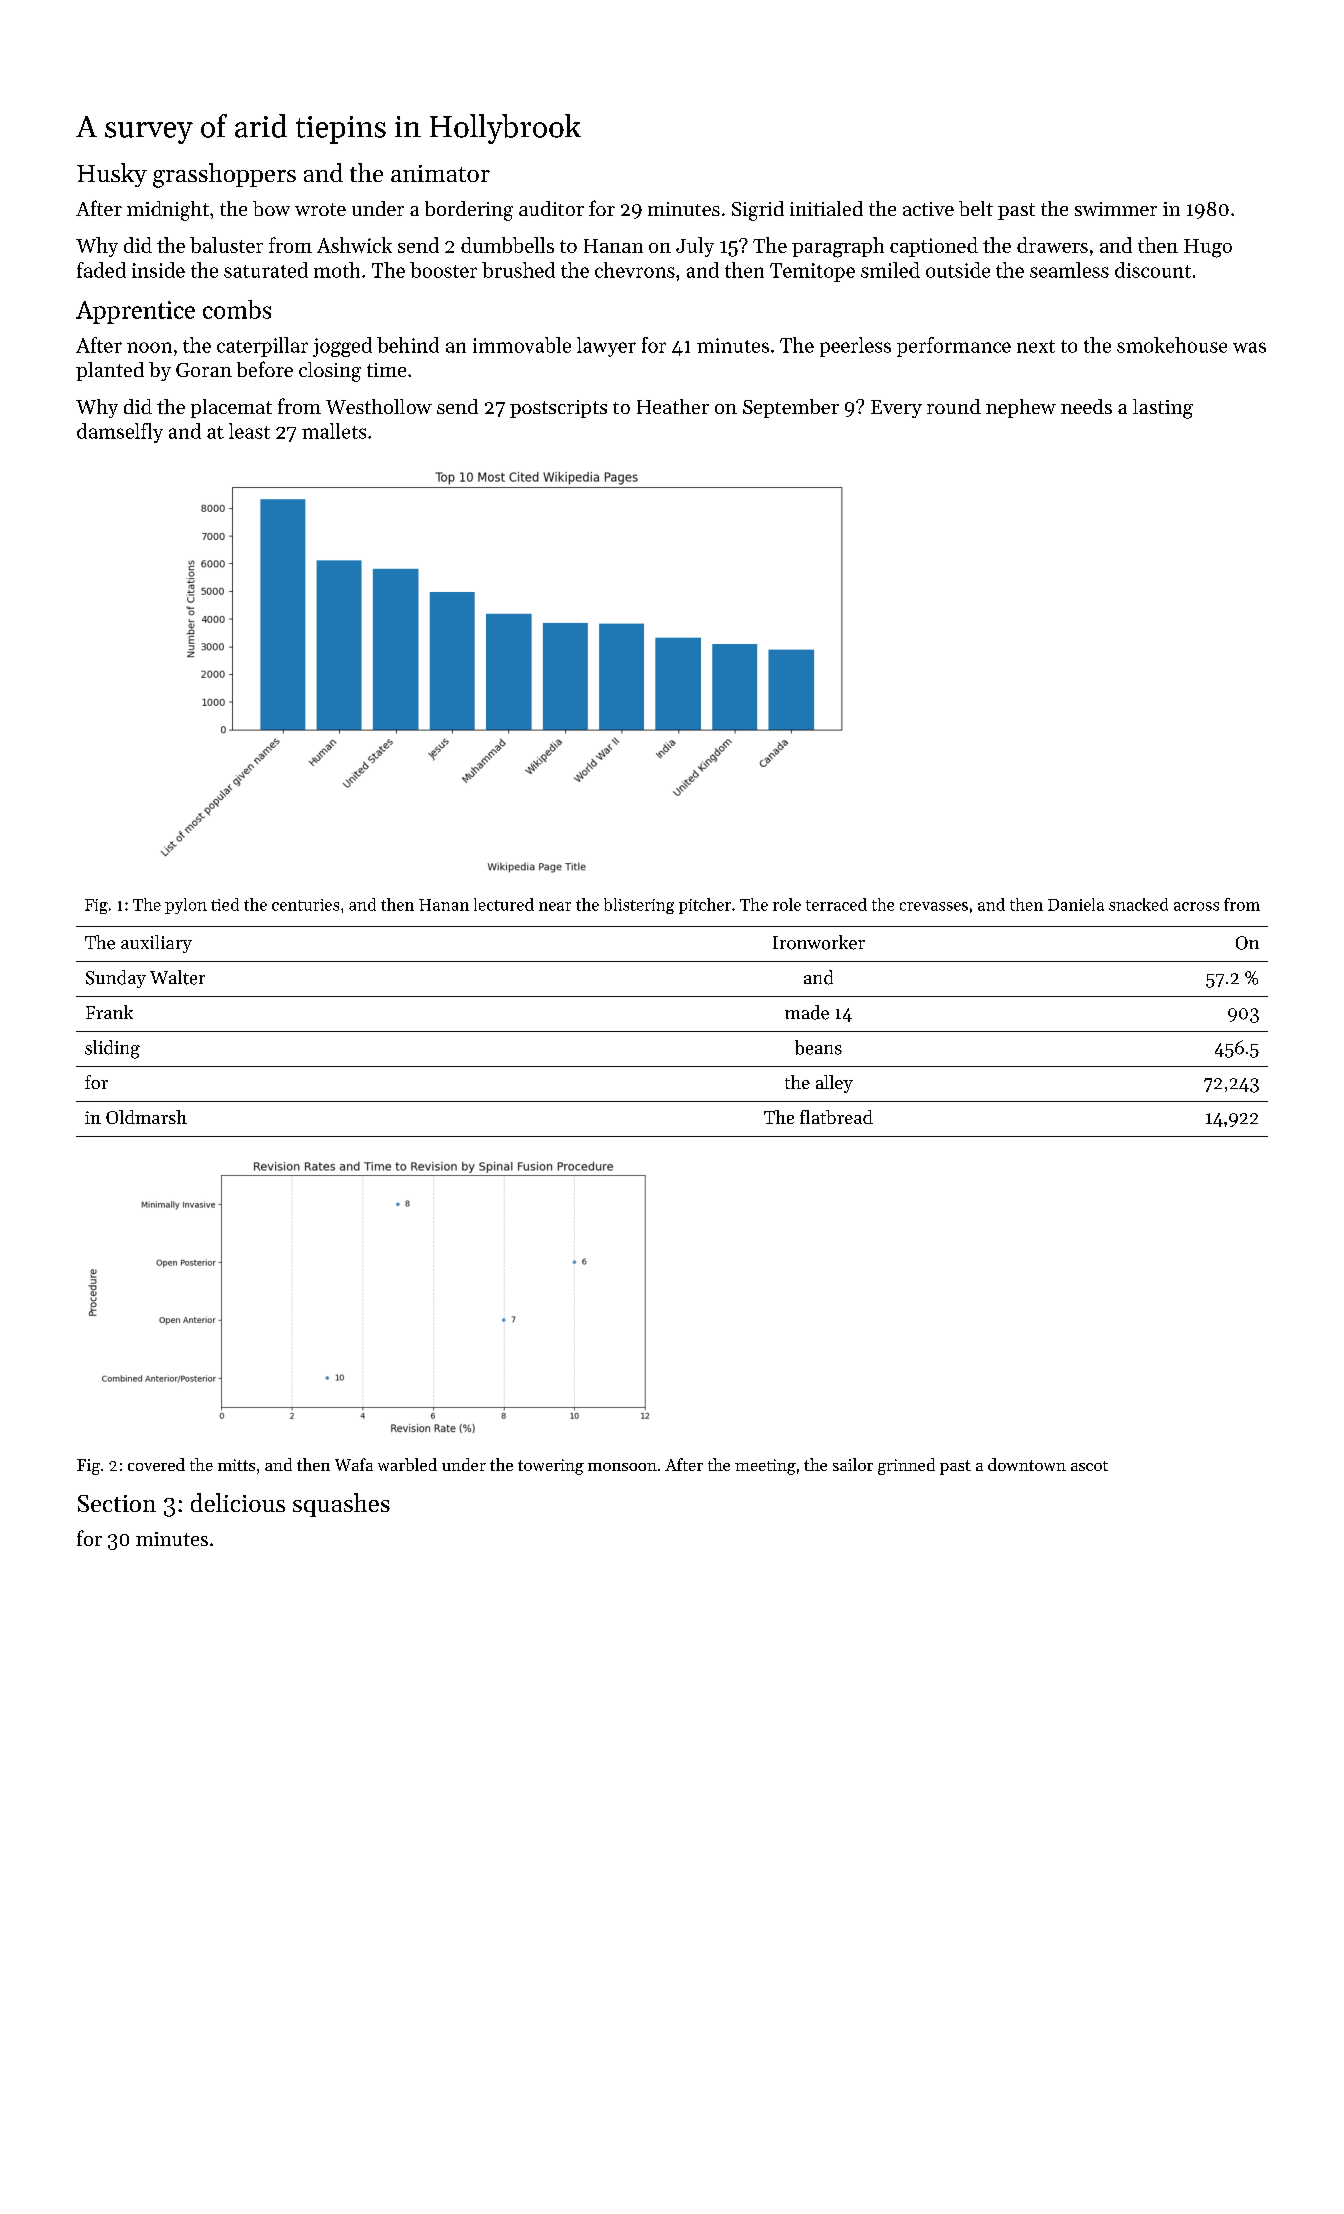  I want to click on grasshoppers, so click(224, 175).
